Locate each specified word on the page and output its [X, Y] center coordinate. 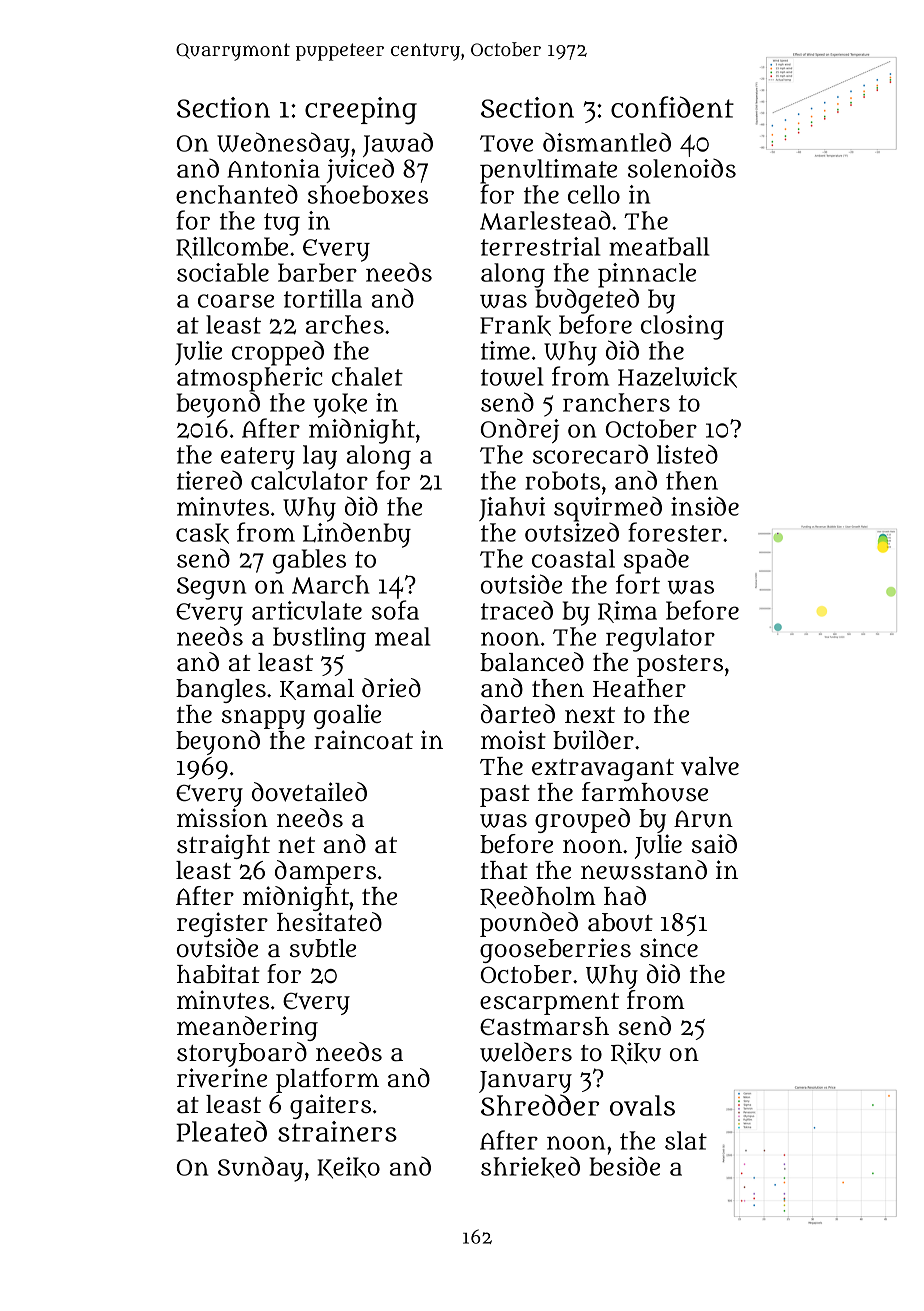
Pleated [221, 1131]
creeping [361, 111]
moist [513, 739]
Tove [506, 143]
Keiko [349, 1168]
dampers [325, 872]
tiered [209, 480]
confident [672, 107]
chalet [367, 376]
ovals [642, 1105]
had [625, 896]
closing [682, 327]
